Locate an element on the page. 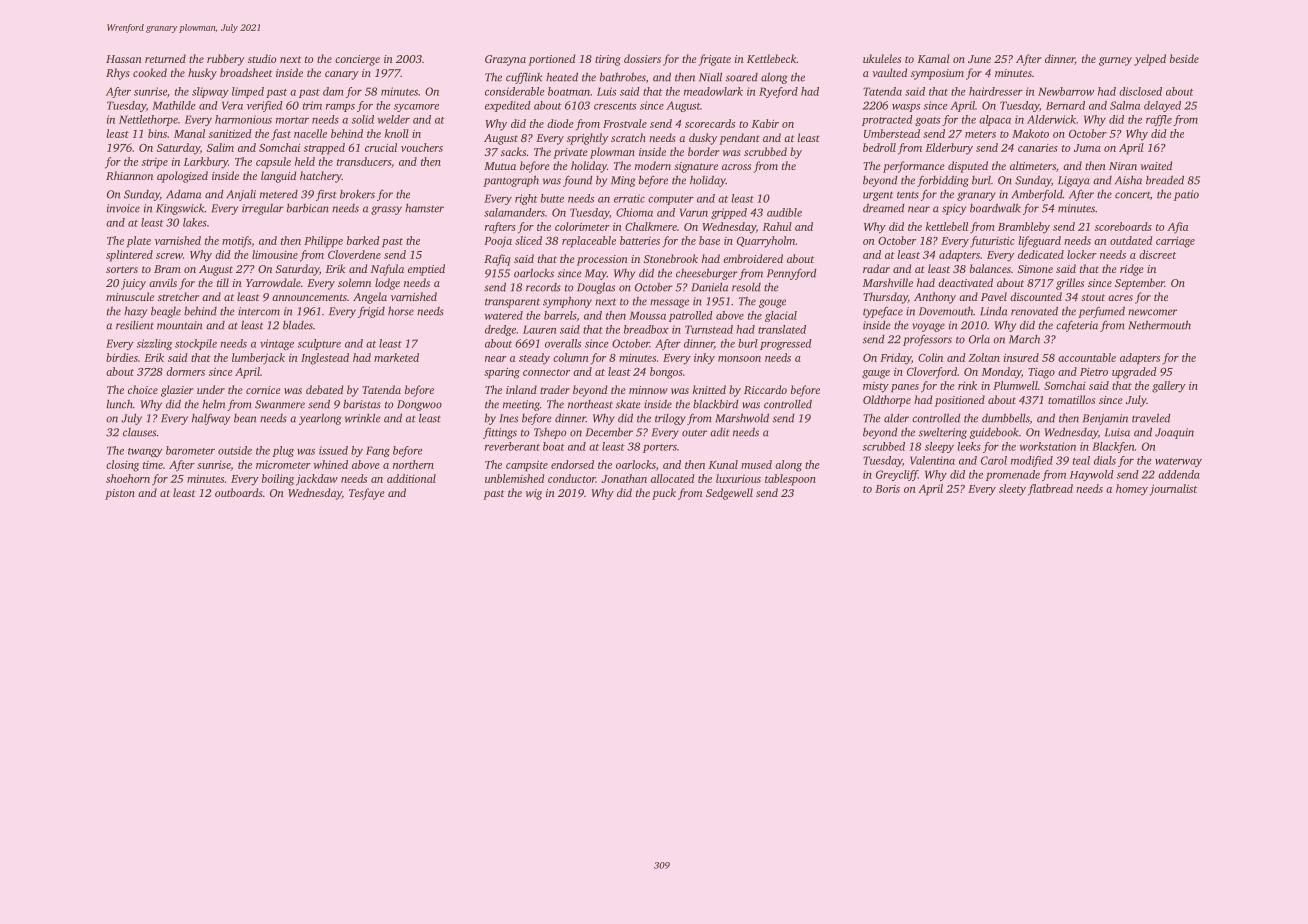 The width and height of the document is (1308, 924). lakes is located at coordinates (195, 222).
